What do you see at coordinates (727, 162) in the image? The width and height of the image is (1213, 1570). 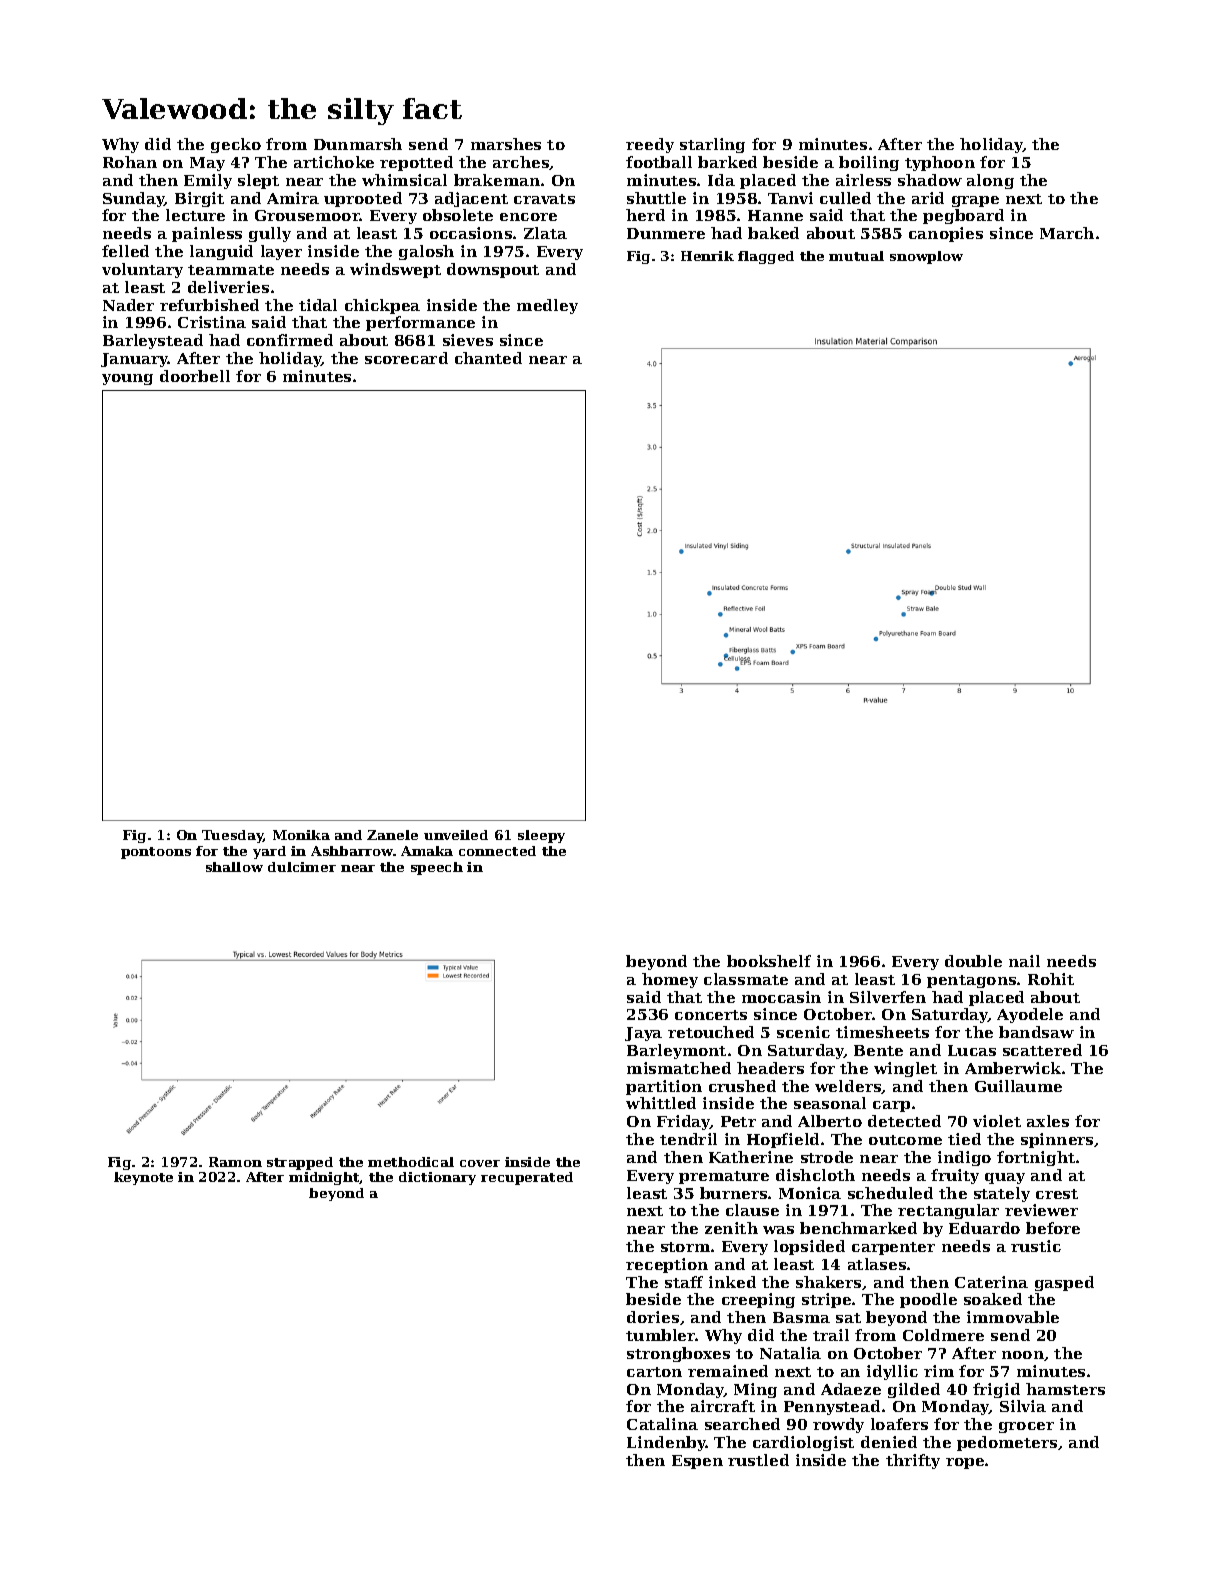 I see `barked` at bounding box center [727, 162].
